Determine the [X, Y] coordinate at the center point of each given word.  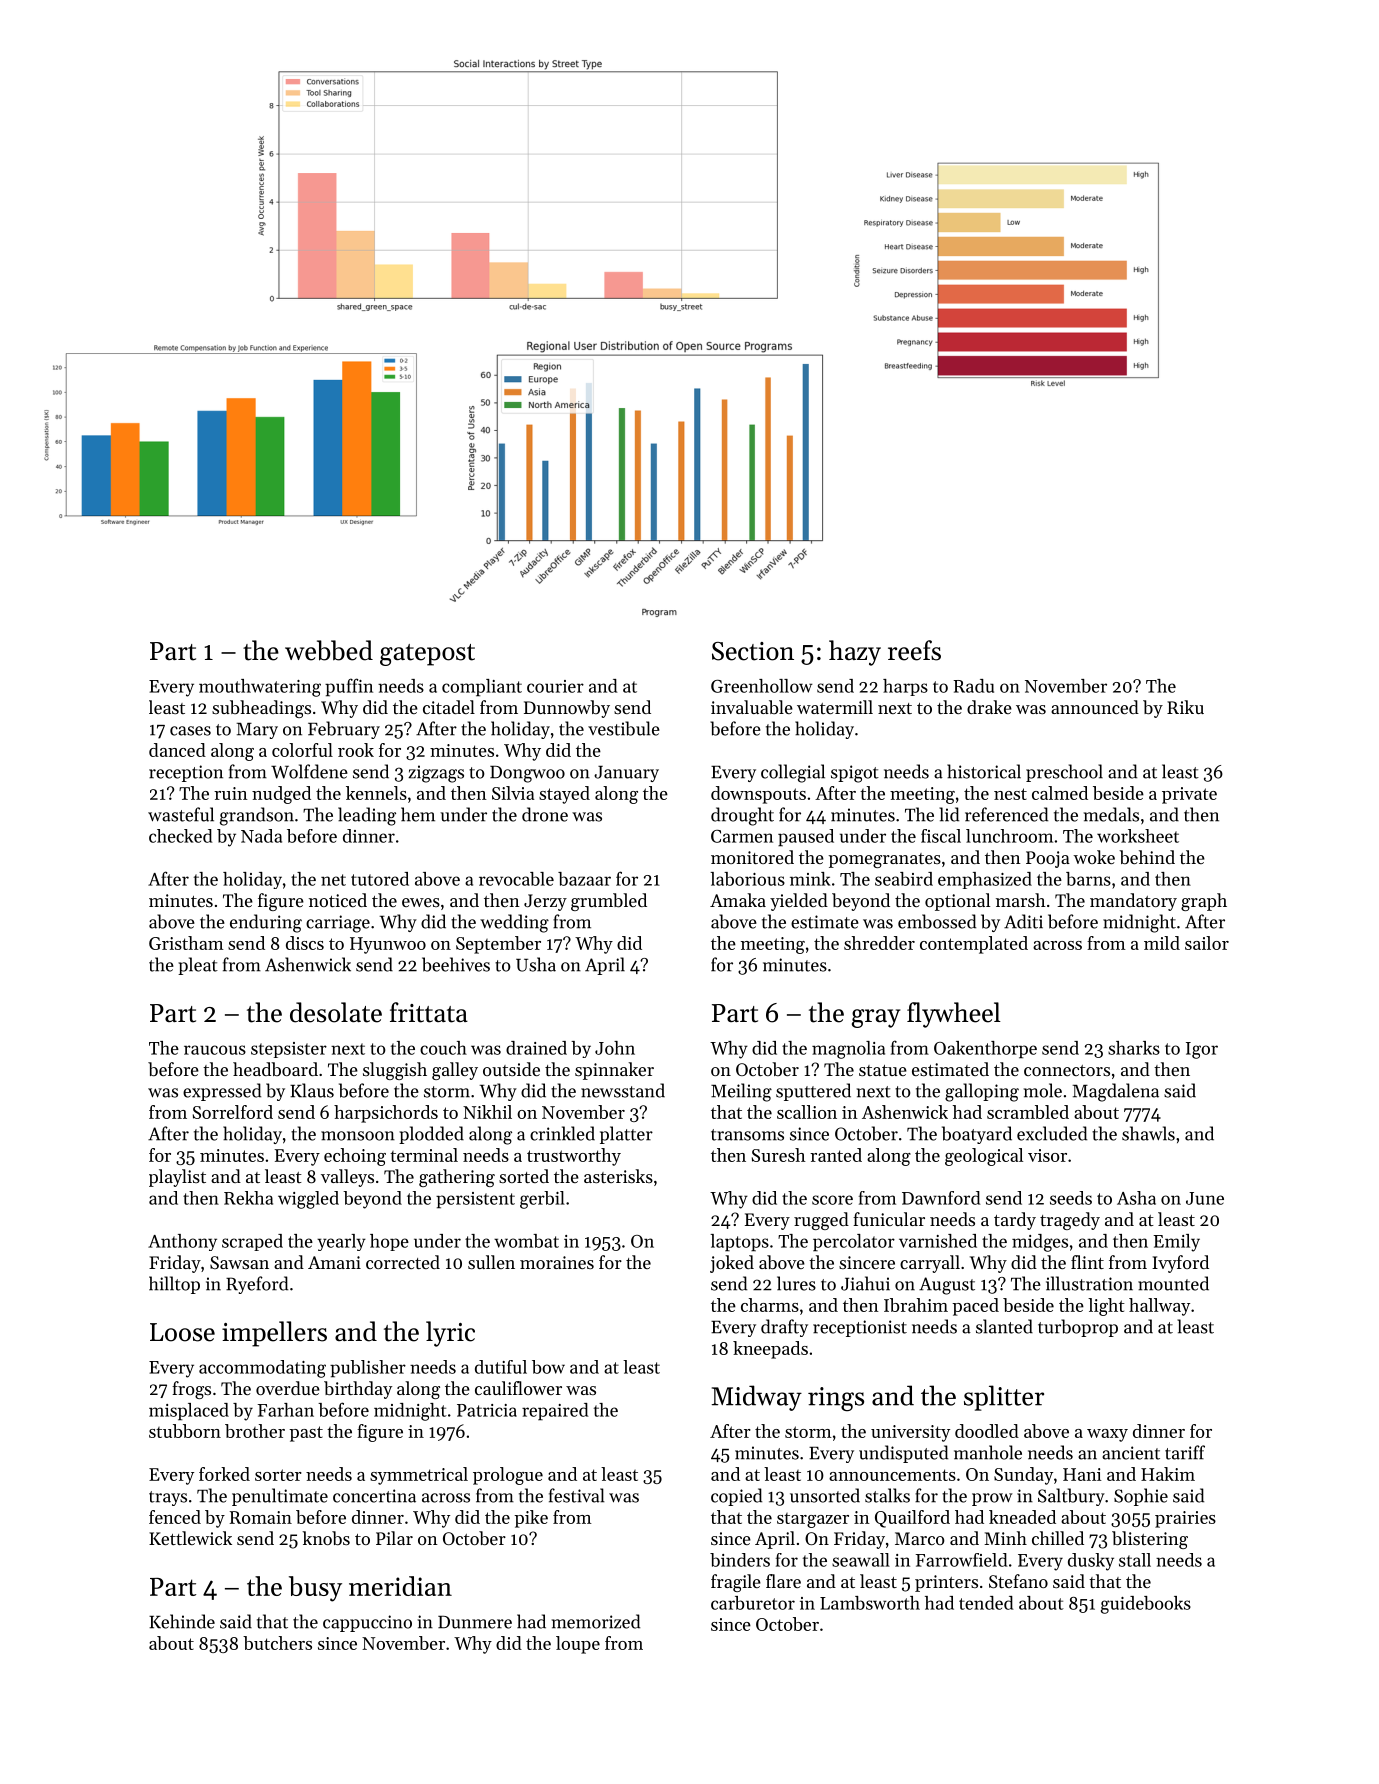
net [333, 880]
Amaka [738, 900]
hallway [1159, 1307]
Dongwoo [527, 774]
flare [783, 1581]
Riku [1185, 707]
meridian [400, 1586]
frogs [191, 1390]
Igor [1202, 1050]
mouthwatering [260, 688]
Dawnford [941, 1198]
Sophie [1141, 1497]
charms [770, 1305]
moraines [557, 1262]
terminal [424, 1155]
